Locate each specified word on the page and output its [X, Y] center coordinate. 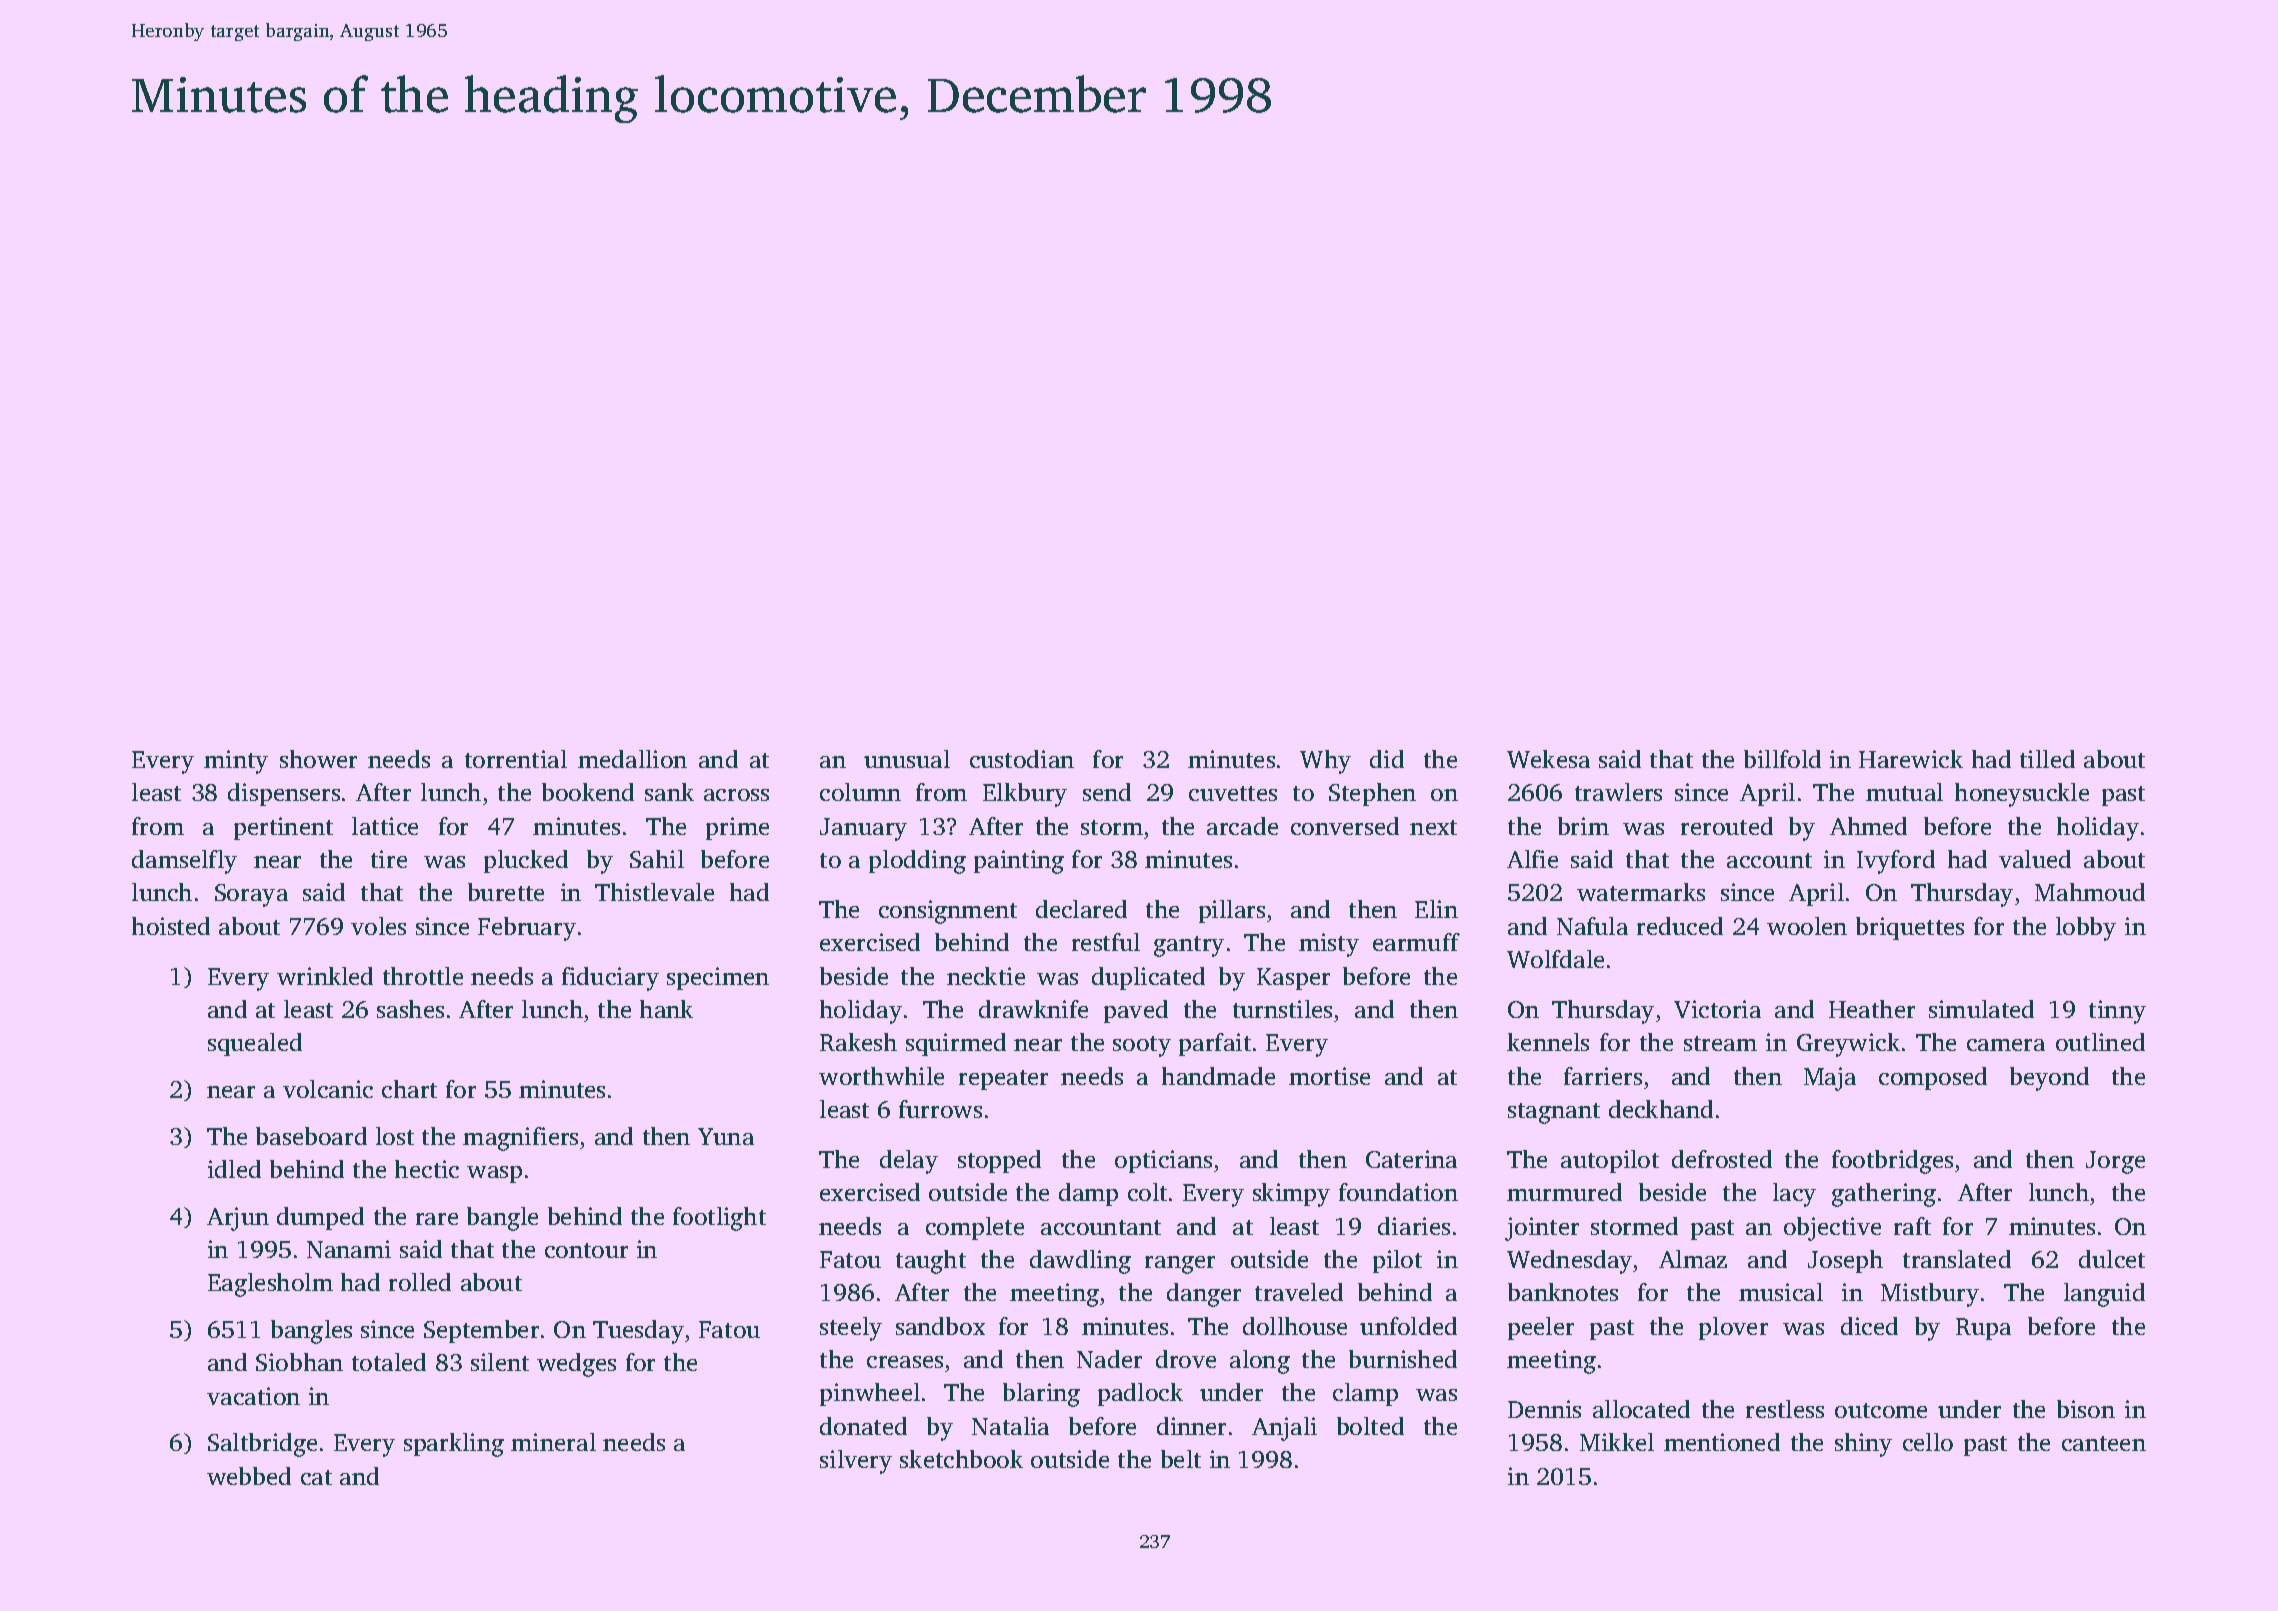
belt [1181, 1459]
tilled [2047, 759]
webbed [249, 1476]
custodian [1022, 759]
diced [1869, 1326]
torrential [516, 759]
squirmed [956, 1044]
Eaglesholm [270, 1285]
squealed [255, 1044]
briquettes [1910, 928]
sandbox [940, 1326]
